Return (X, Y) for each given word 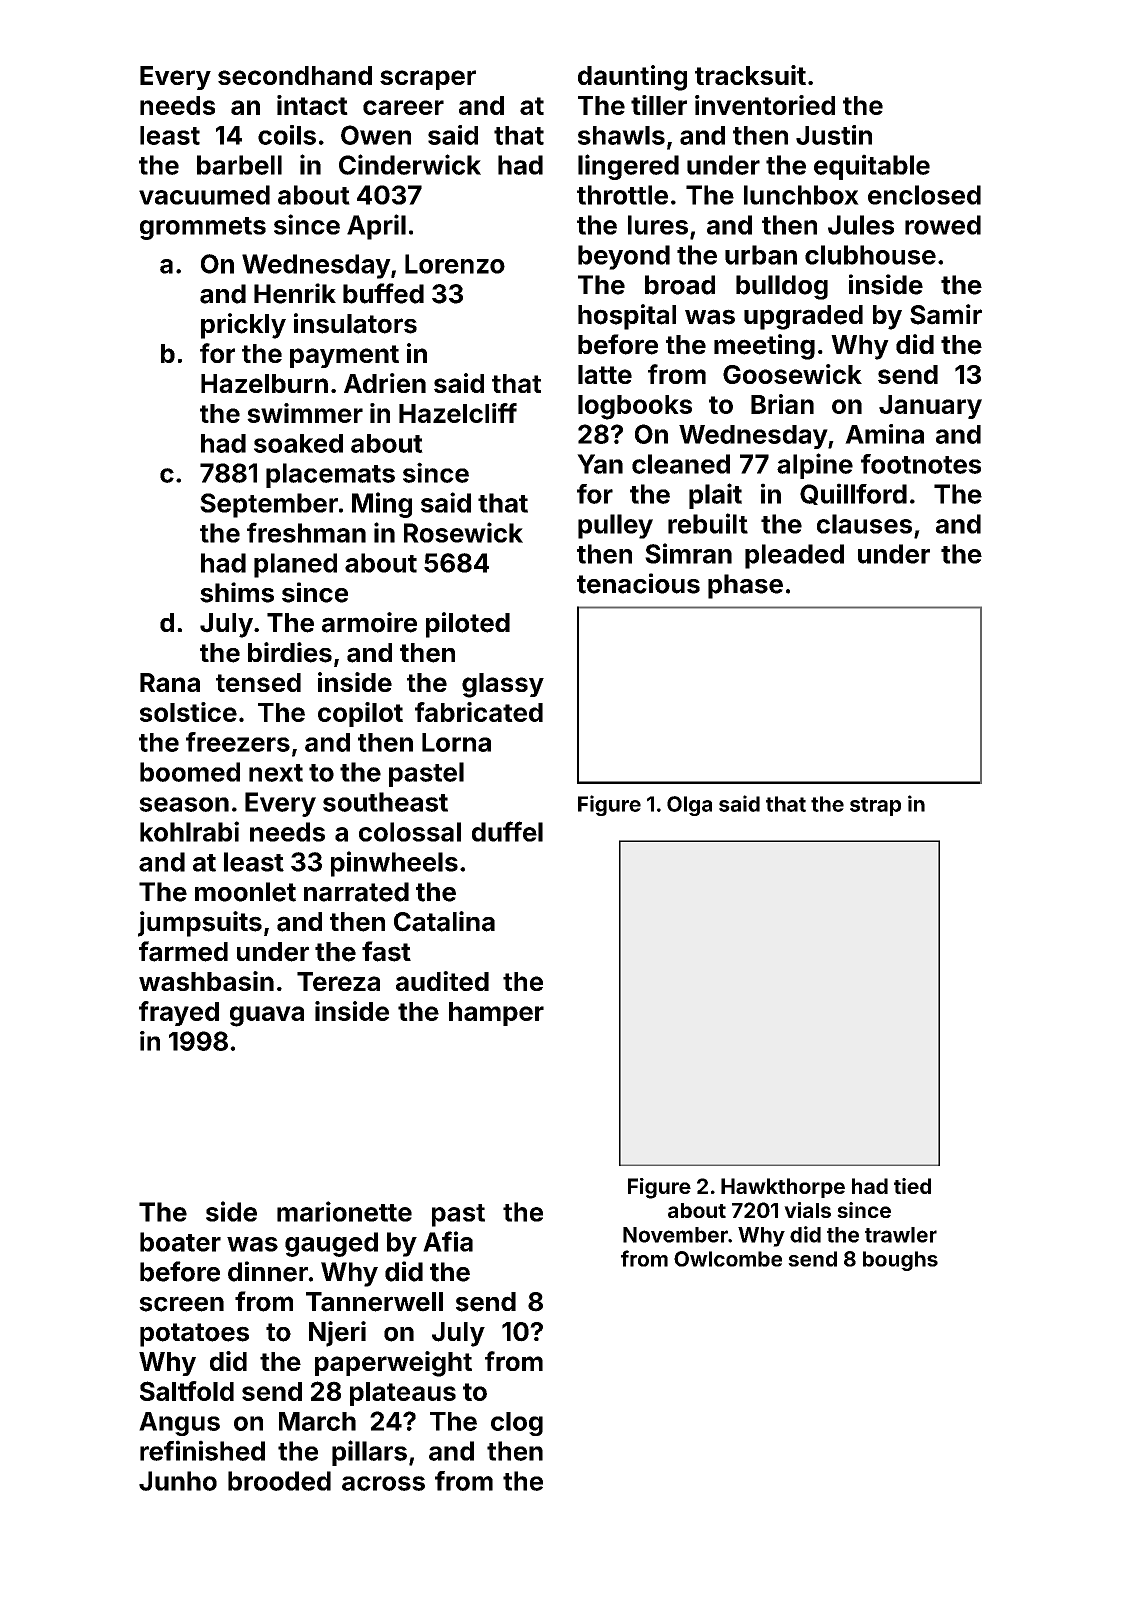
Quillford (853, 494)
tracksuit (750, 75)
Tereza (338, 981)
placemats (330, 475)
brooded (279, 1481)
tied (912, 1186)
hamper (496, 1014)
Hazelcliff (458, 413)
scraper (428, 80)
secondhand (295, 75)
